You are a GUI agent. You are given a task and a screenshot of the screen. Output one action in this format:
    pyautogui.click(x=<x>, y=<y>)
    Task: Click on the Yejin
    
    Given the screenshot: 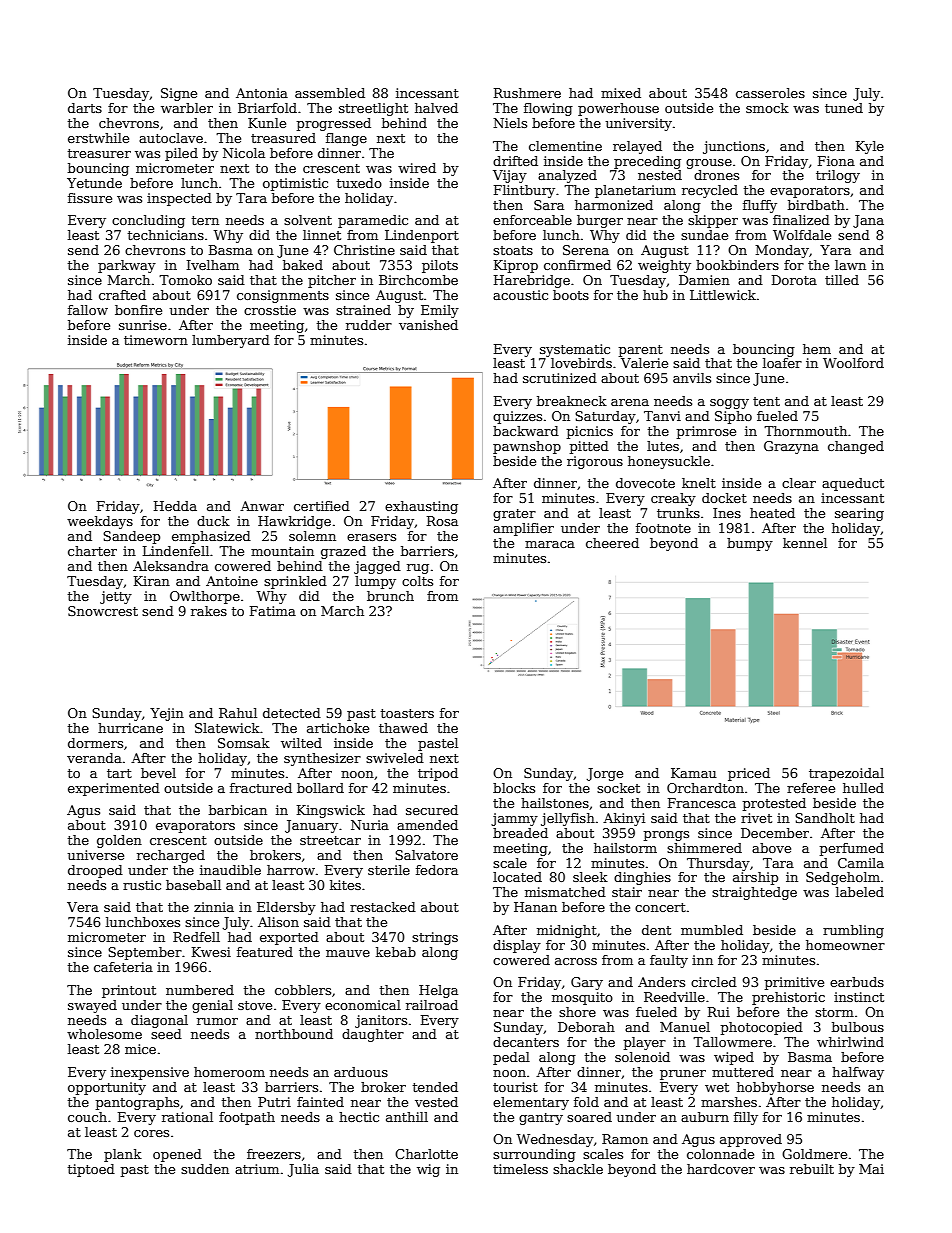 What is the action you would take?
    pyautogui.click(x=167, y=714)
